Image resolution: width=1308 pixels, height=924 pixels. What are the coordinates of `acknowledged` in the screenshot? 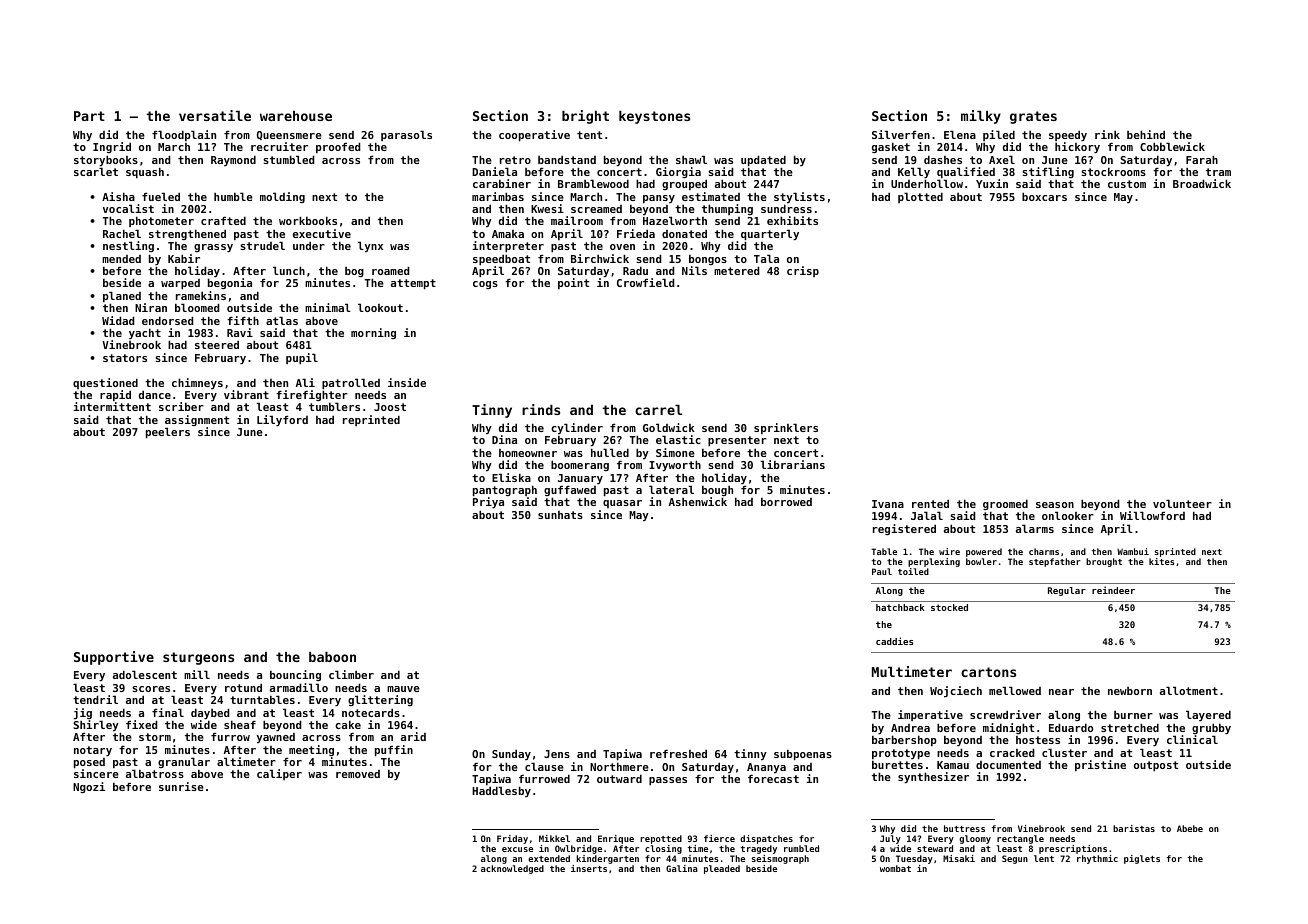 It's located at (512, 869).
